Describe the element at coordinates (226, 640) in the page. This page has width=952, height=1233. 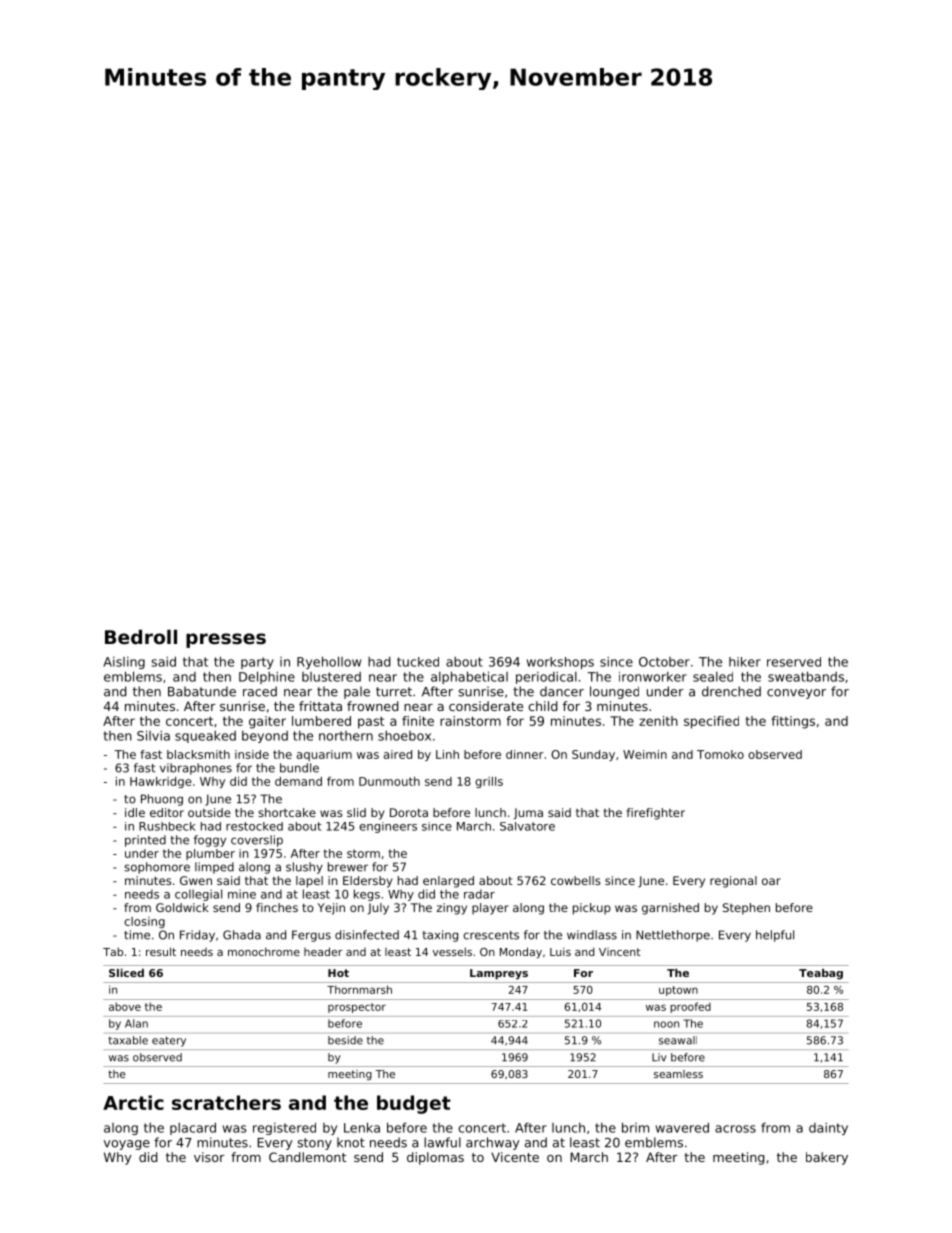
I see `presses` at that location.
